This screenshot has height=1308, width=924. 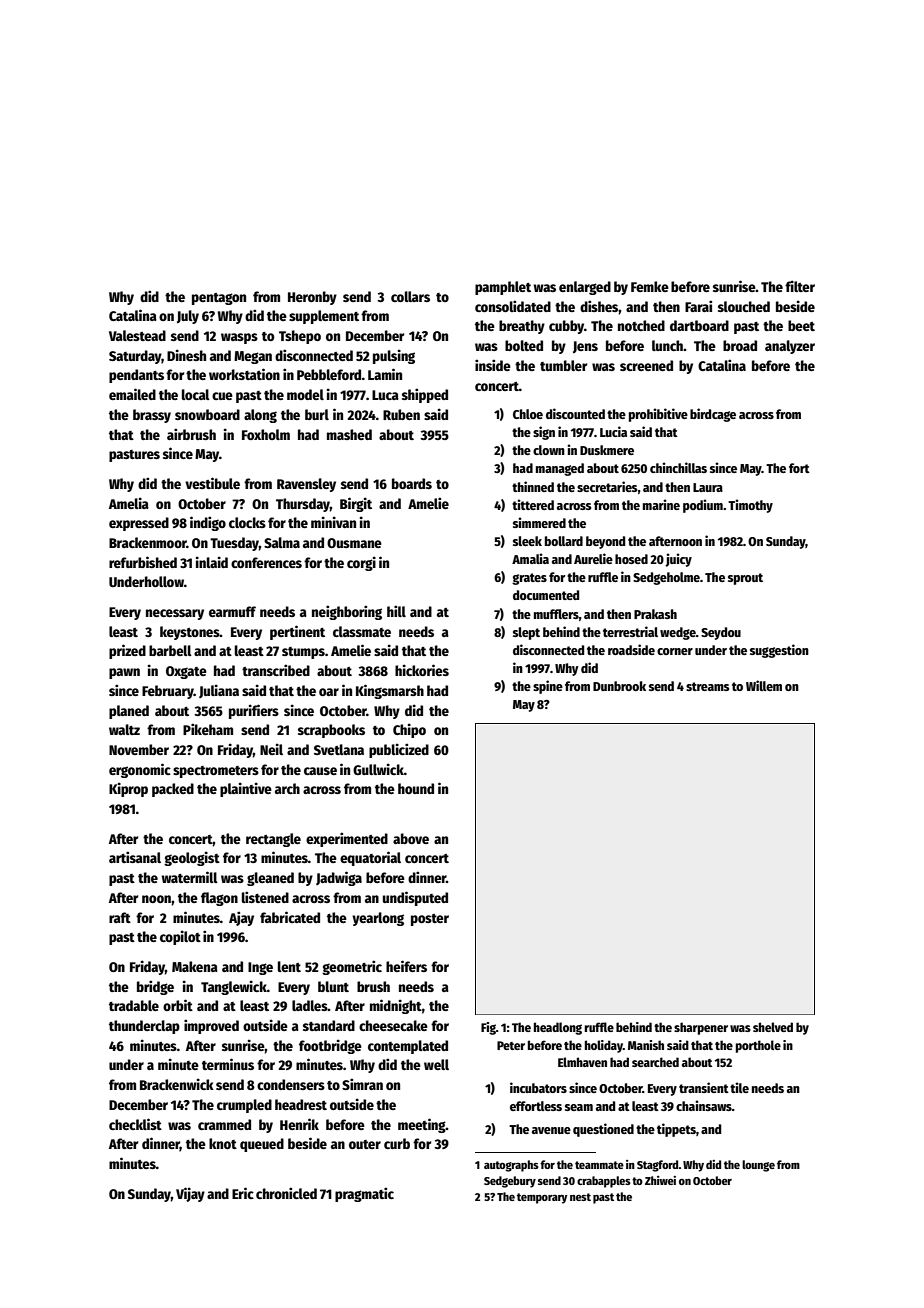 What do you see at coordinates (773, 1027) in the screenshot?
I see `shelved` at bounding box center [773, 1027].
